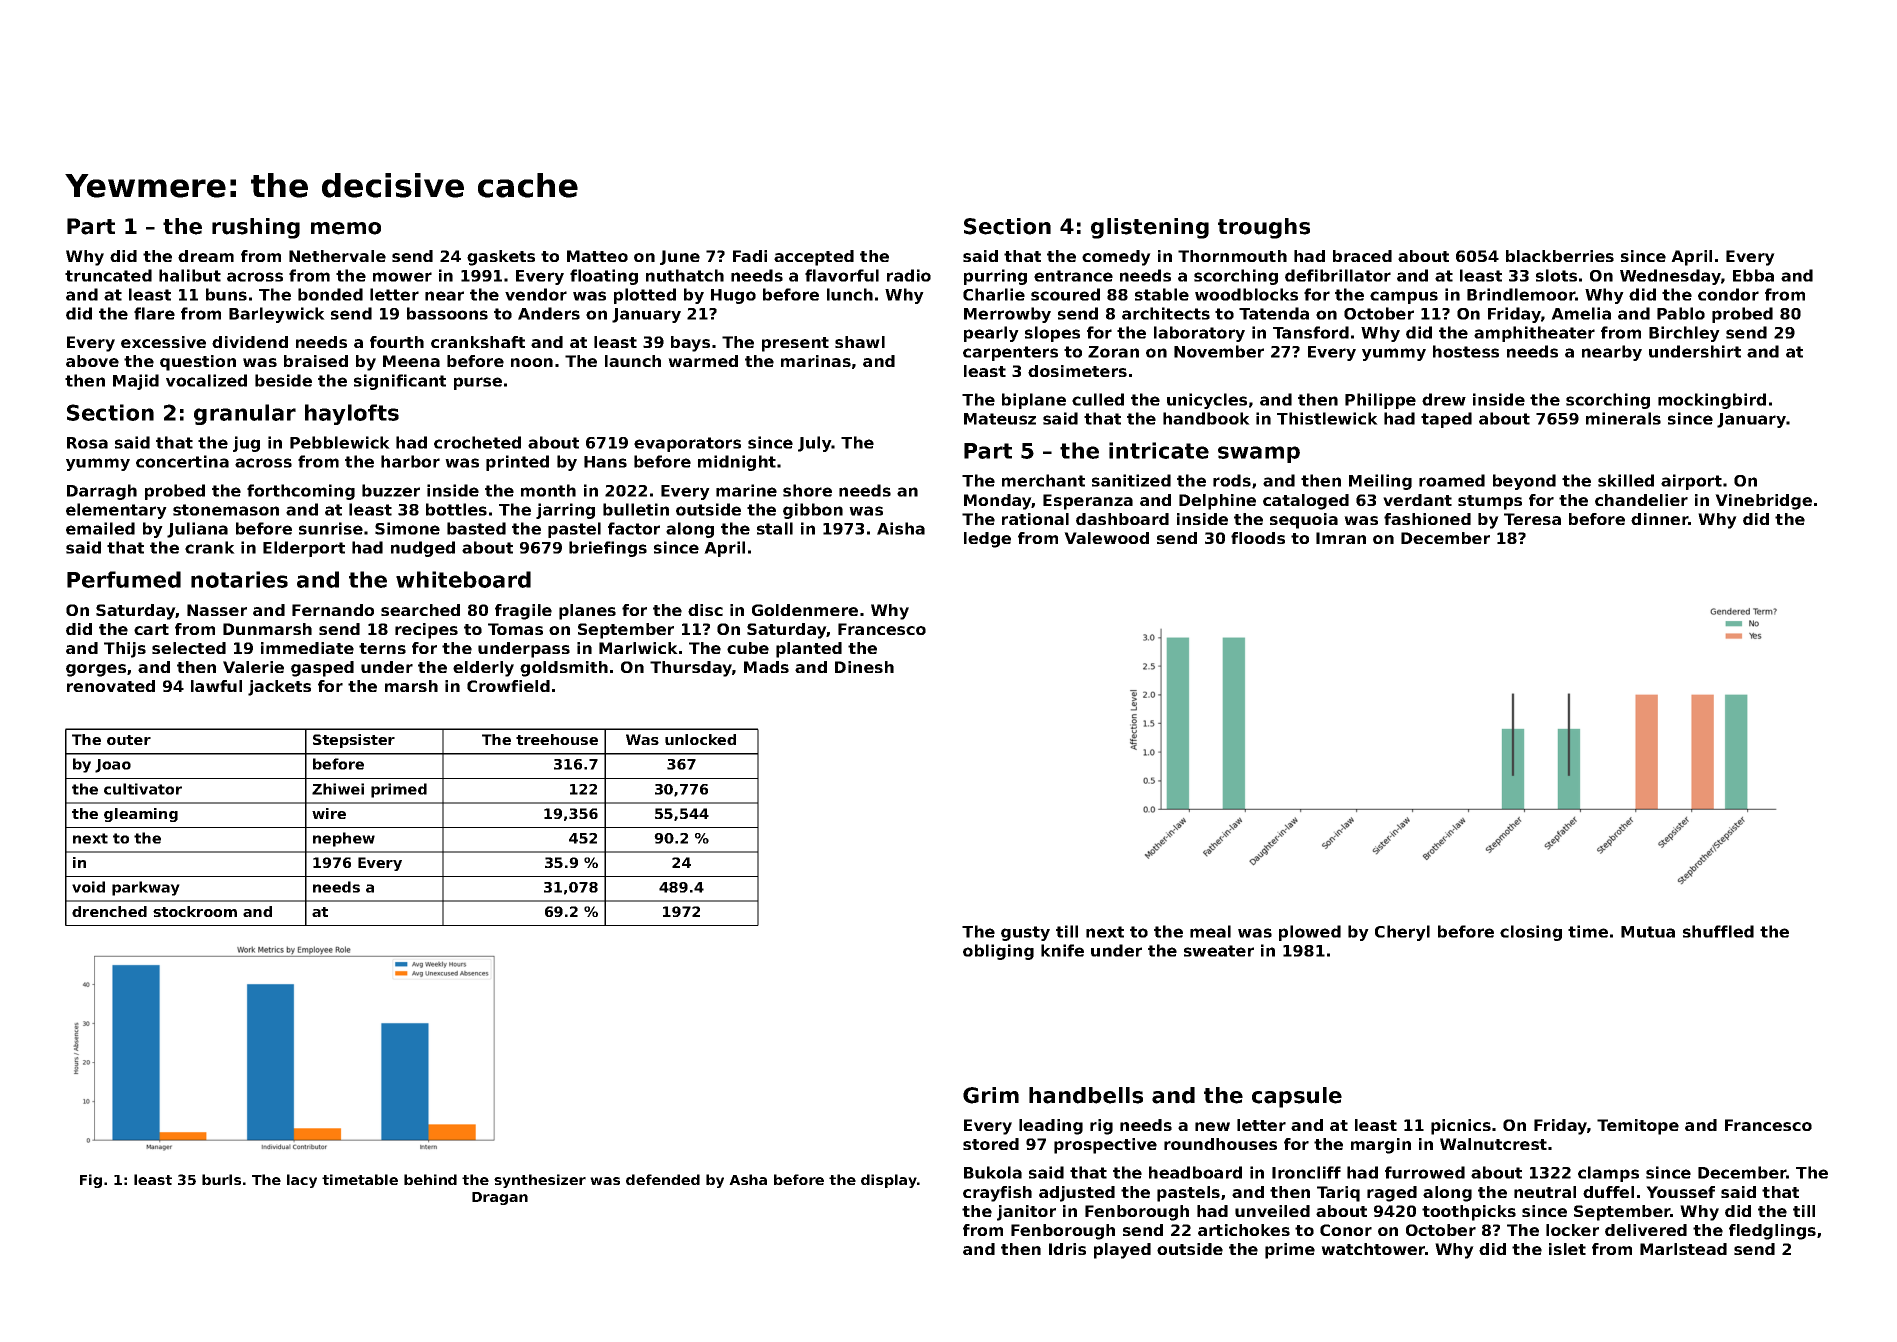 This screenshot has width=1897, height=1342. Describe the element at coordinates (221, 1179) in the screenshot. I see `burls` at that location.
